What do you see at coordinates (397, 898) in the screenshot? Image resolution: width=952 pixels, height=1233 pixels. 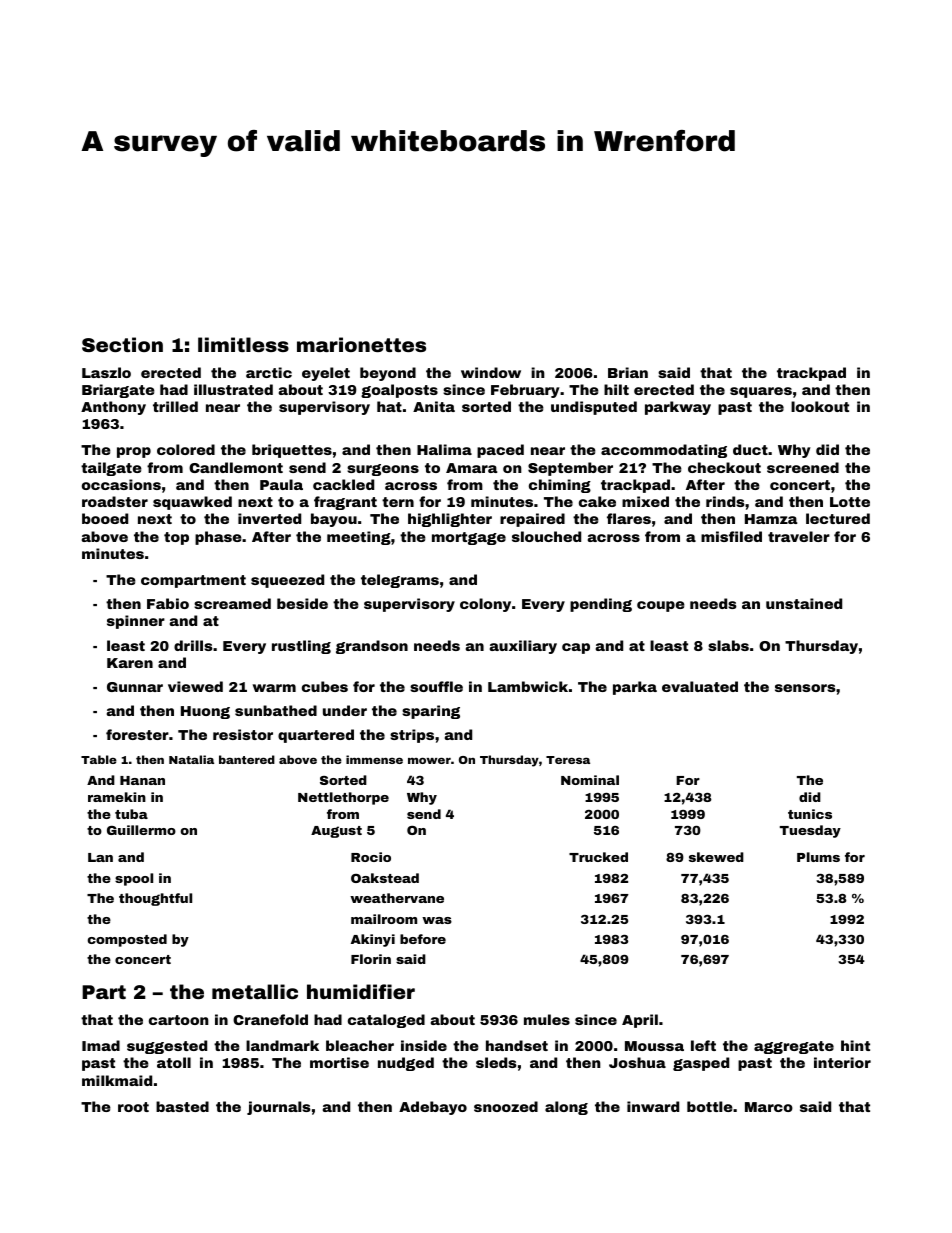 I see `weathervane` at bounding box center [397, 898].
